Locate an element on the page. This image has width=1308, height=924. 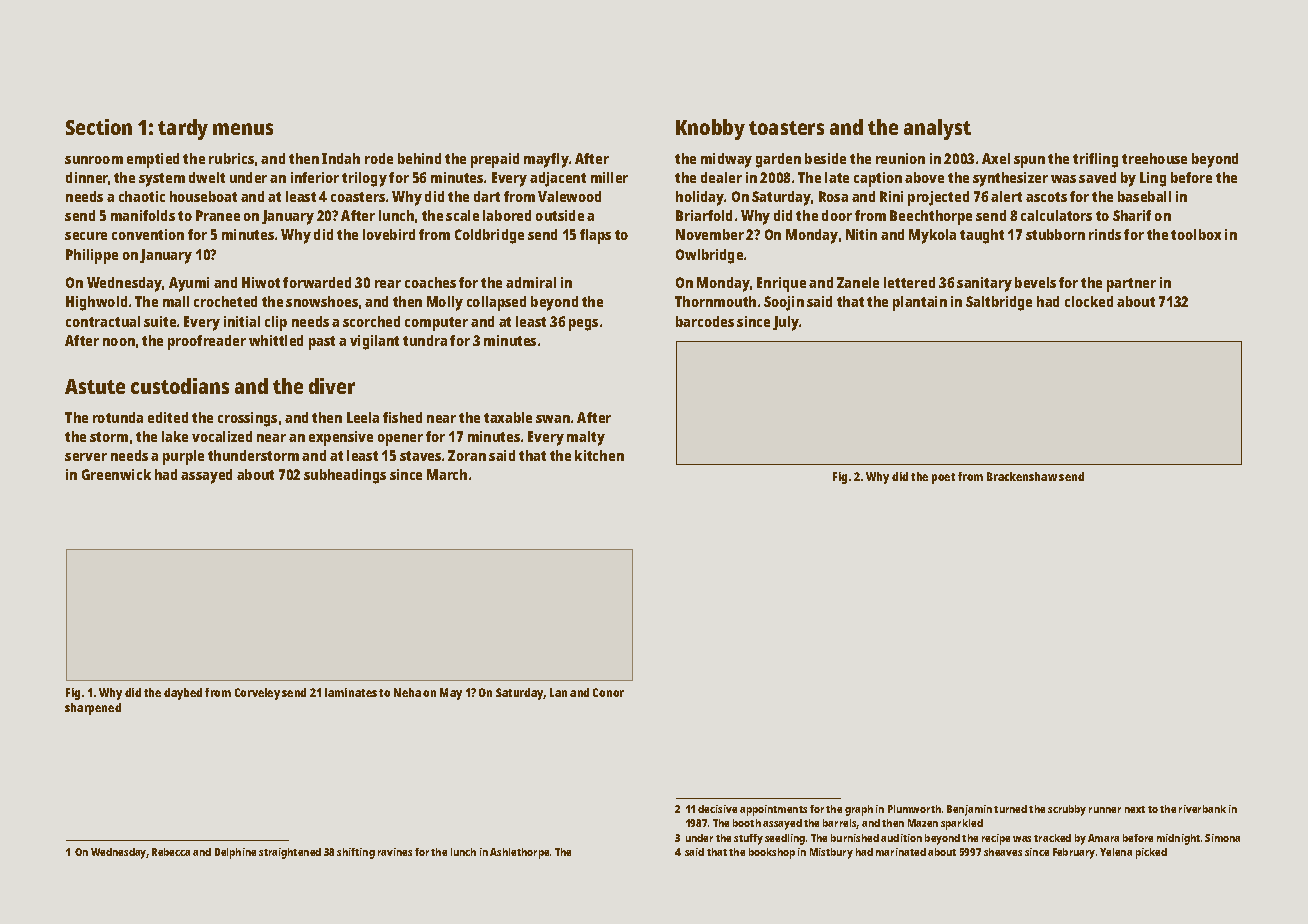
Knobby is located at coordinates (710, 129).
